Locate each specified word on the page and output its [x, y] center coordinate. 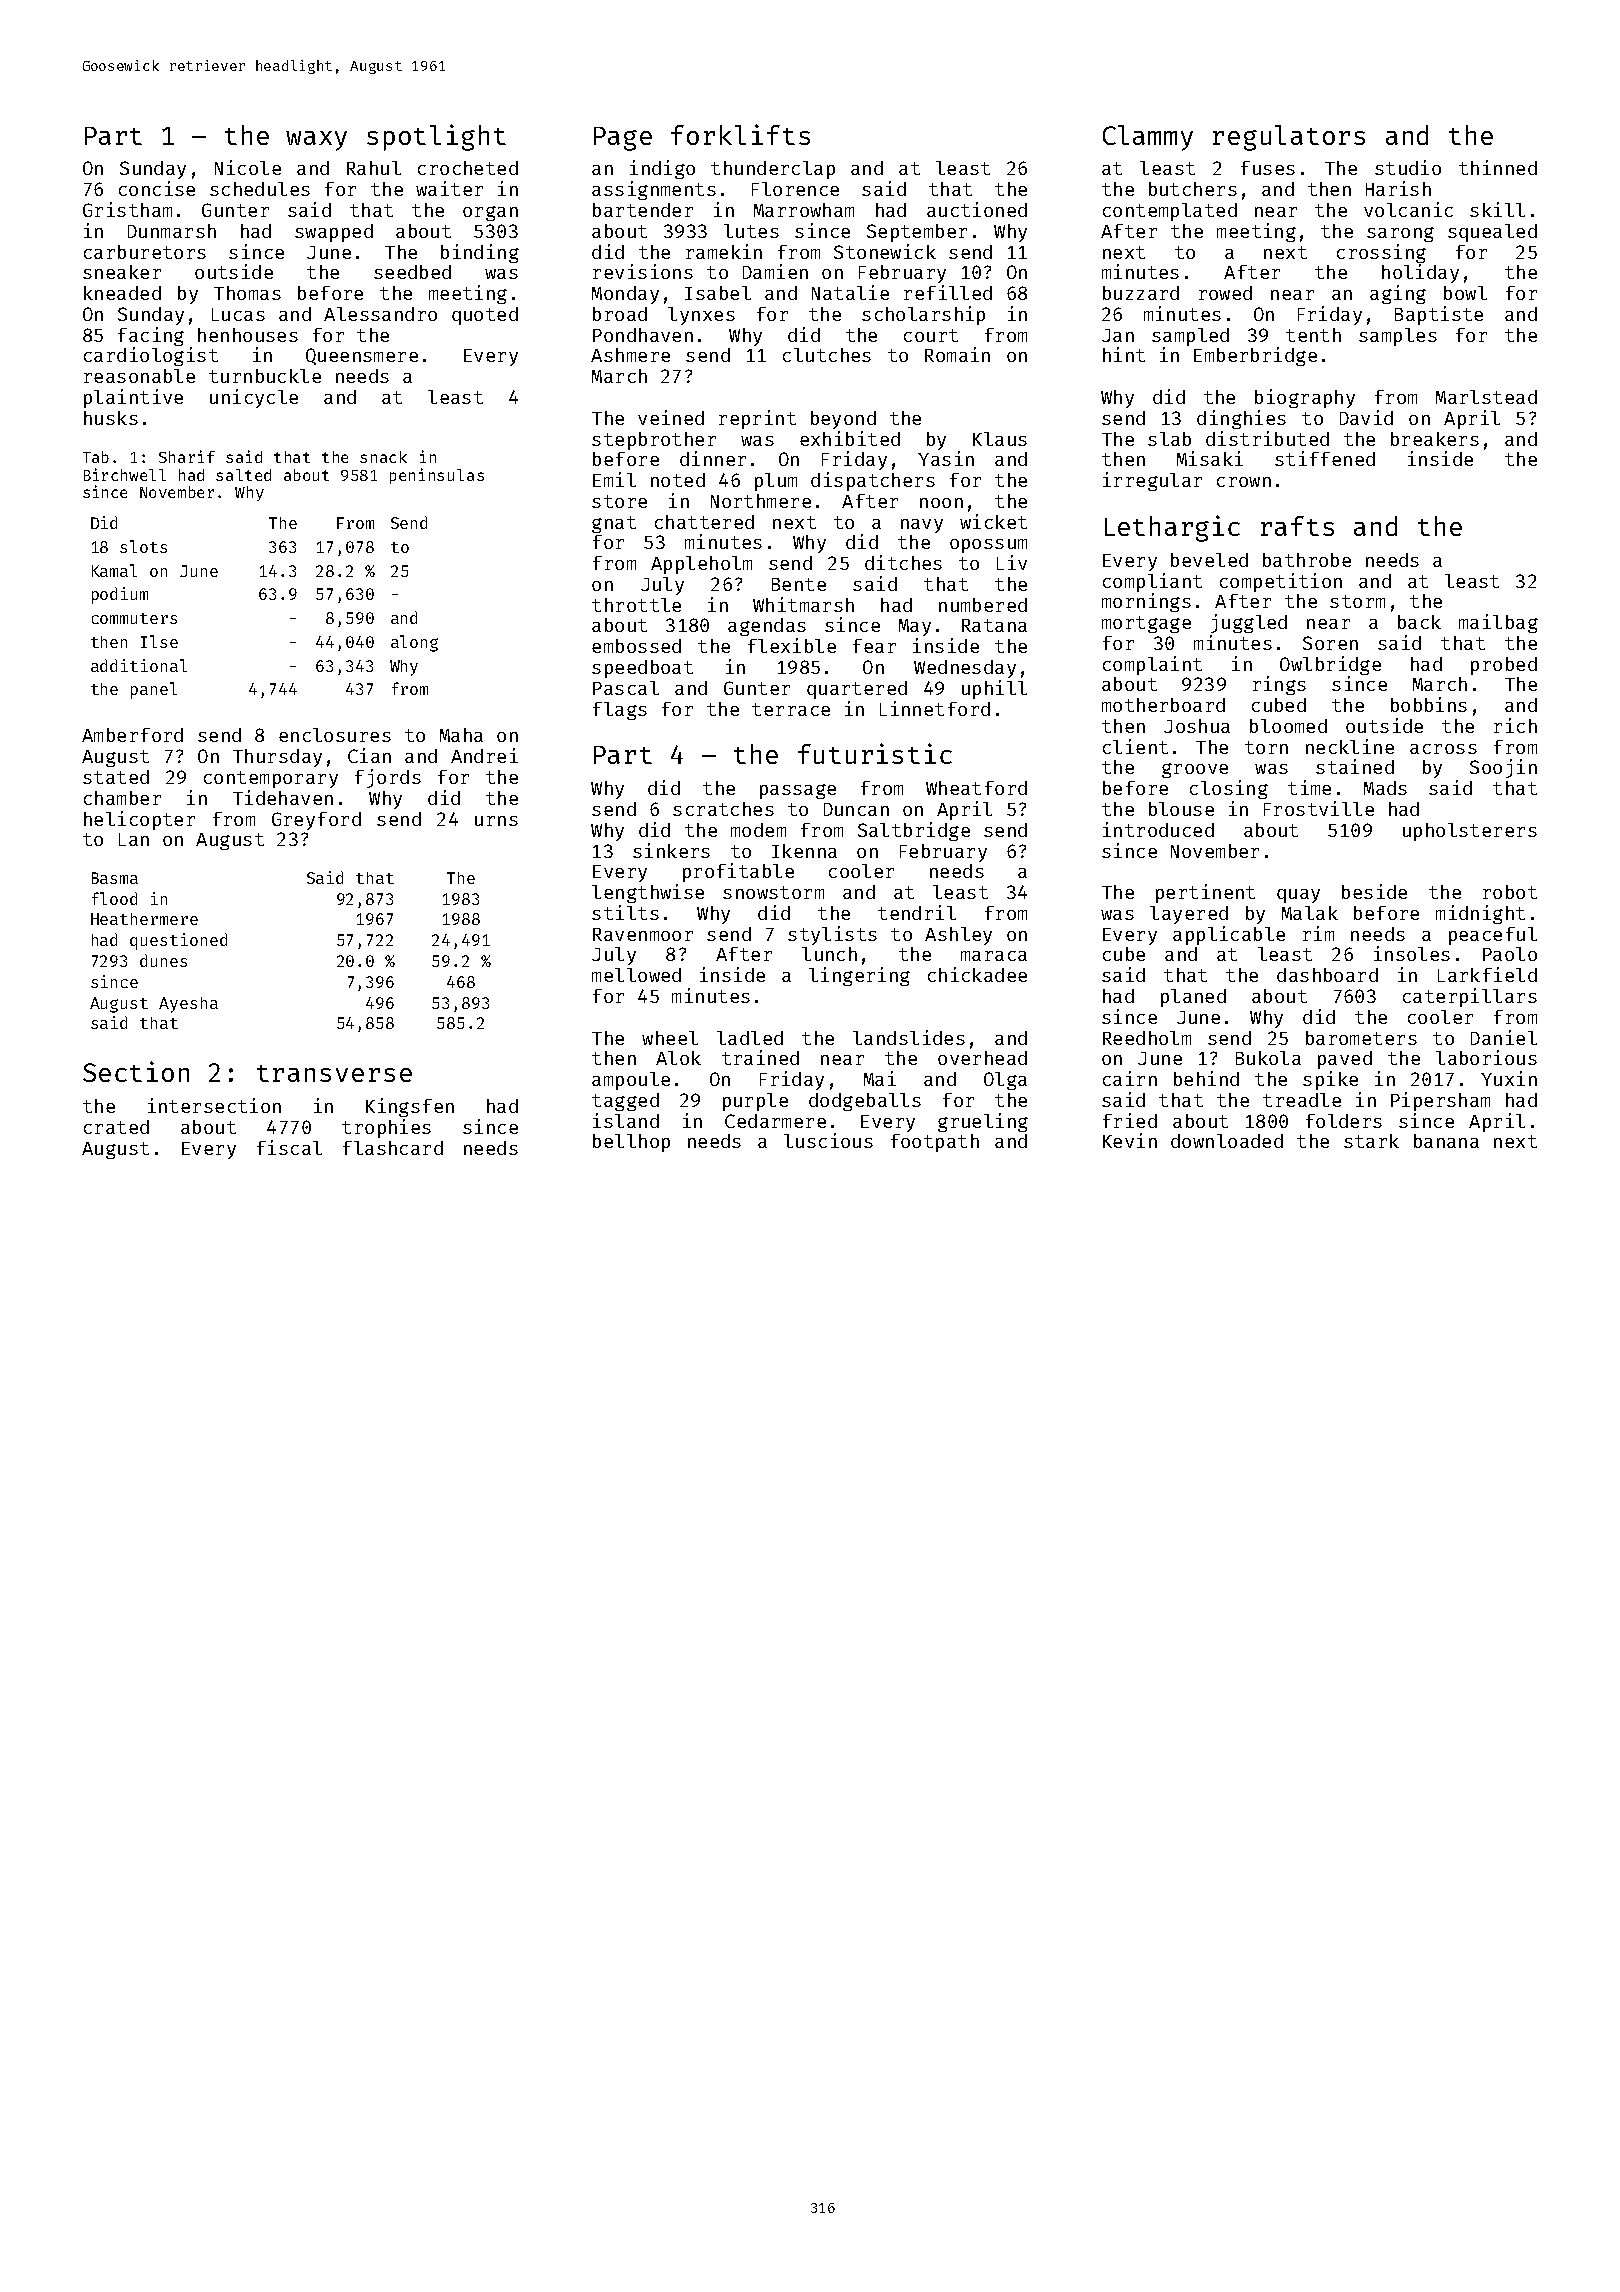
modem [758, 830]
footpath [935, 1143]
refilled [948, 292]
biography [1305, 398]
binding [480, 253]
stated [116, 777]
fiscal [289, 1147]
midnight [1480, 914]
